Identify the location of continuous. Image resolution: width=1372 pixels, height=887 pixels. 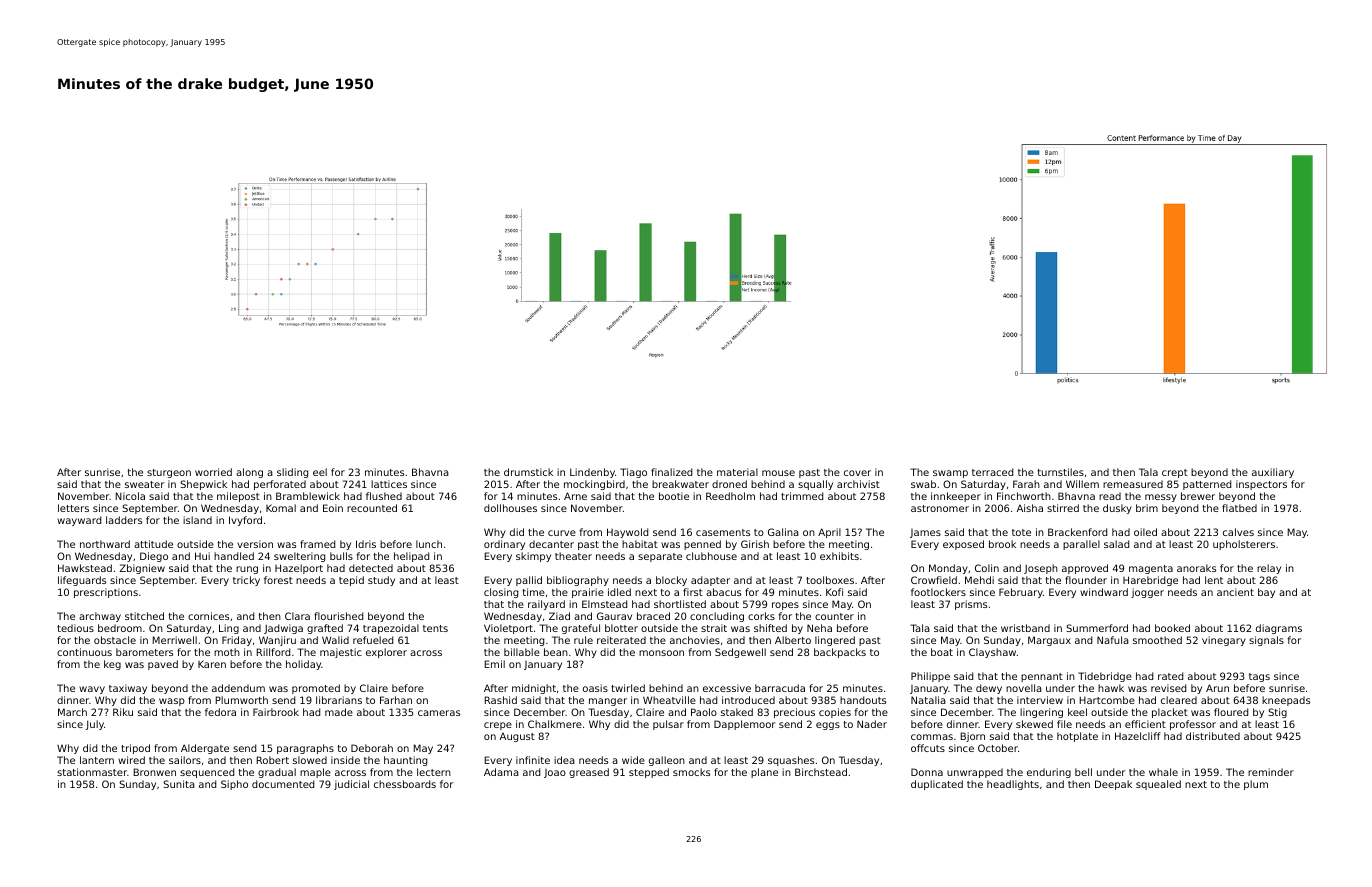
(84, 652).
